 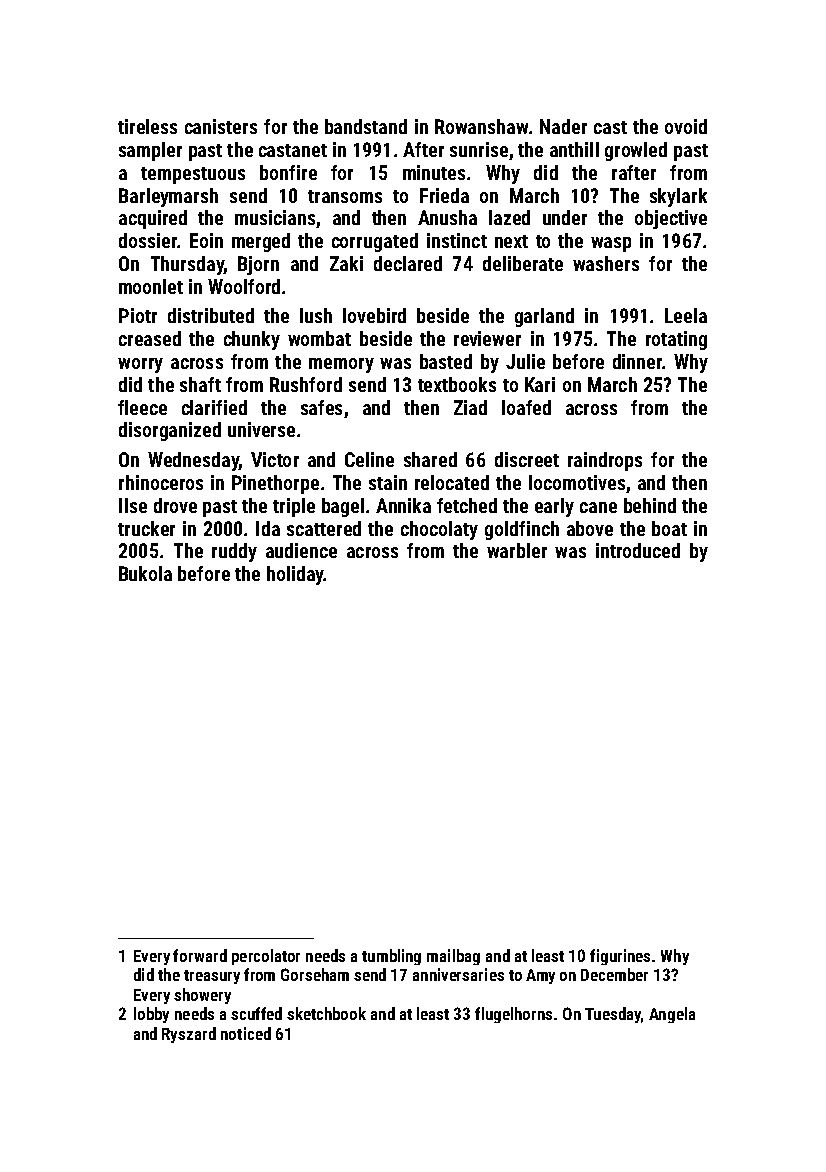 What do you see at coordinates (638, 550) in the screenshot?
I see `introduced` at bounding box center [638, 550].
